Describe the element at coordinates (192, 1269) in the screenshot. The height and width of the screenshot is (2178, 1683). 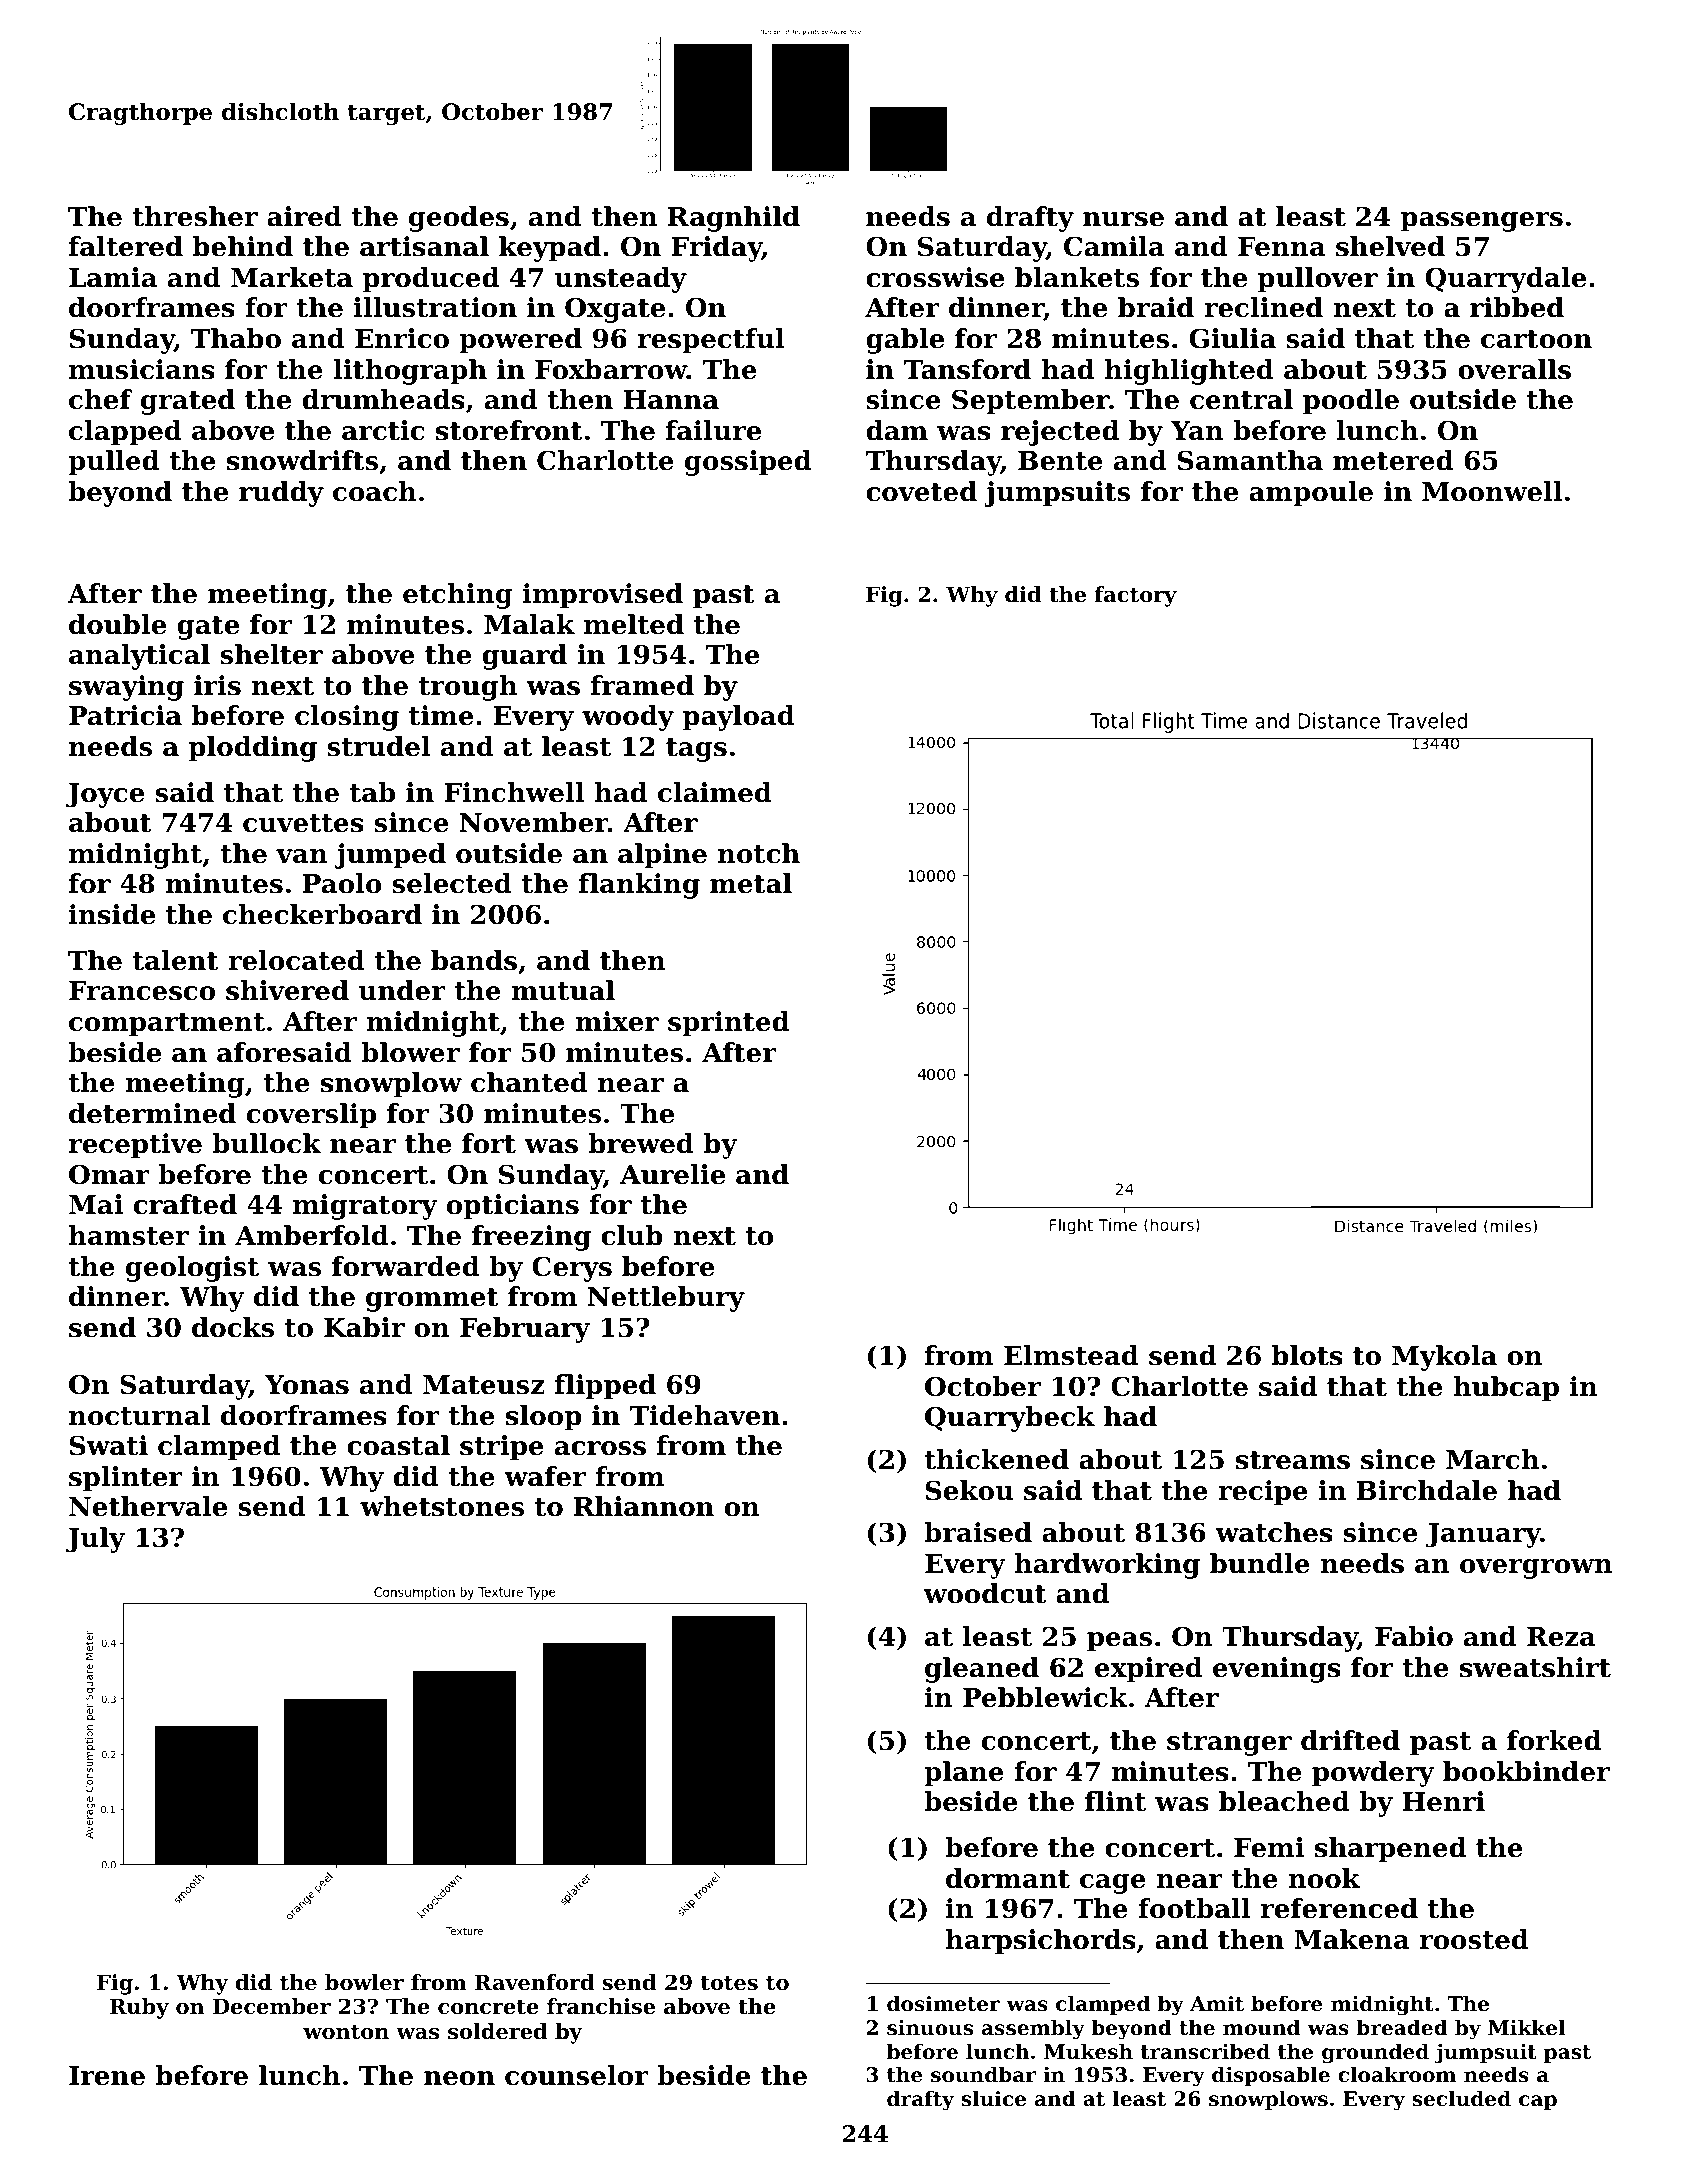
I see `geologist` at that location.
